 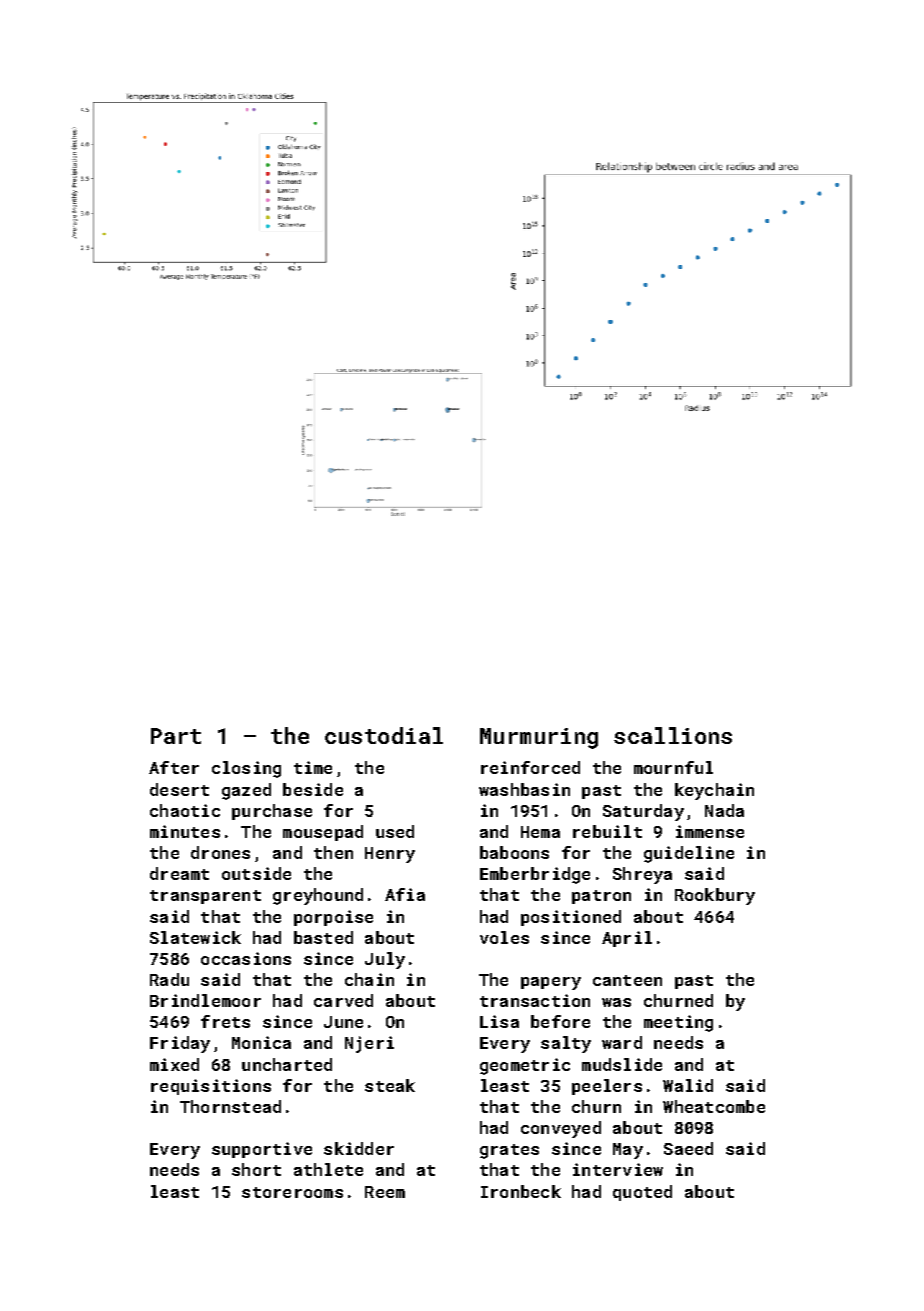 I want to click on Part, so click(x=176, y=736).
